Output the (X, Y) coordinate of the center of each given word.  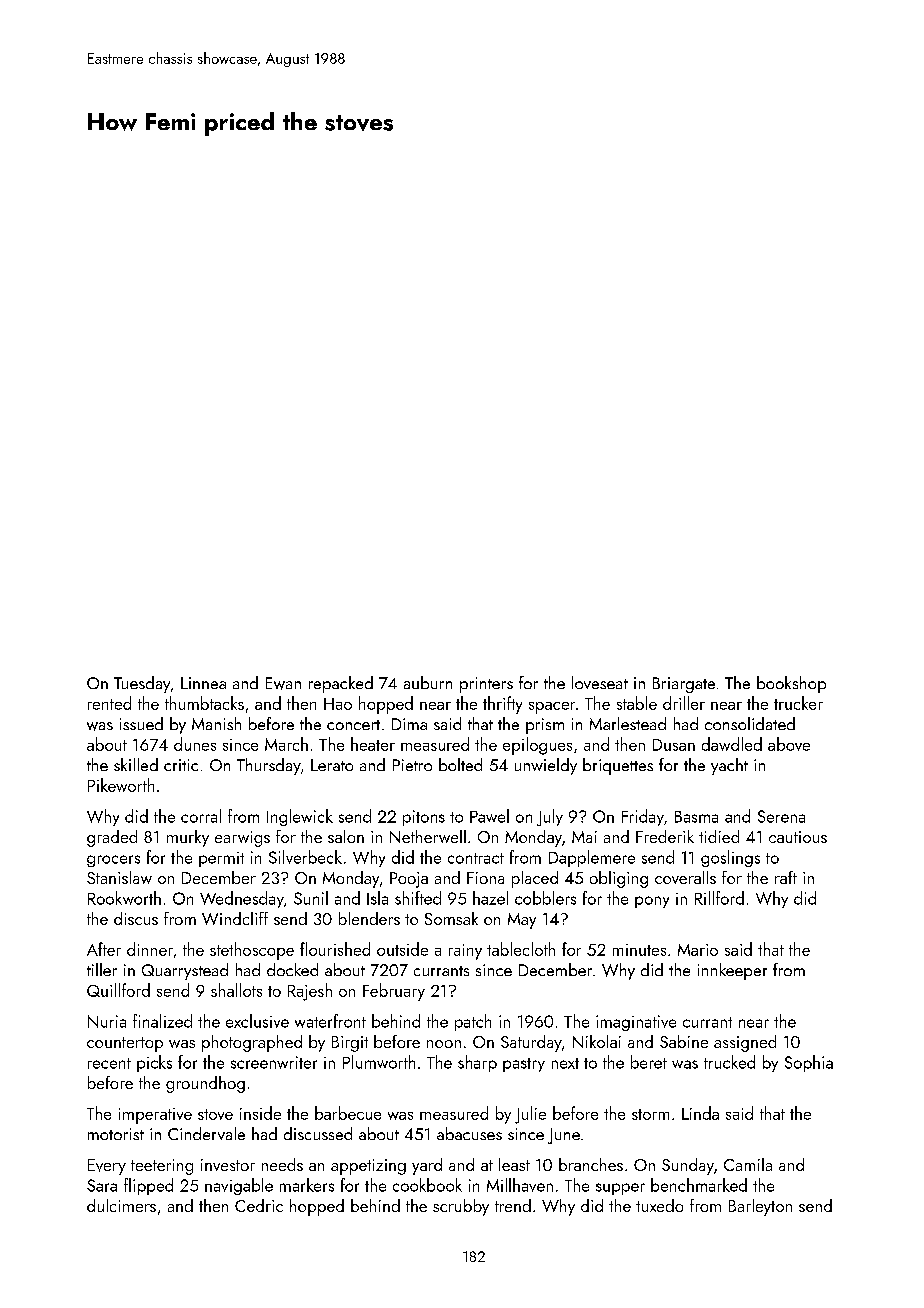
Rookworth (124, 898)
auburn (428, 682)
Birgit (350, 1044)
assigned (745, 1043)
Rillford (719, 898)
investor (228, 1165)
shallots (236, 990)
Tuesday (142, 684)
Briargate (684, 685)
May (522, 921)
